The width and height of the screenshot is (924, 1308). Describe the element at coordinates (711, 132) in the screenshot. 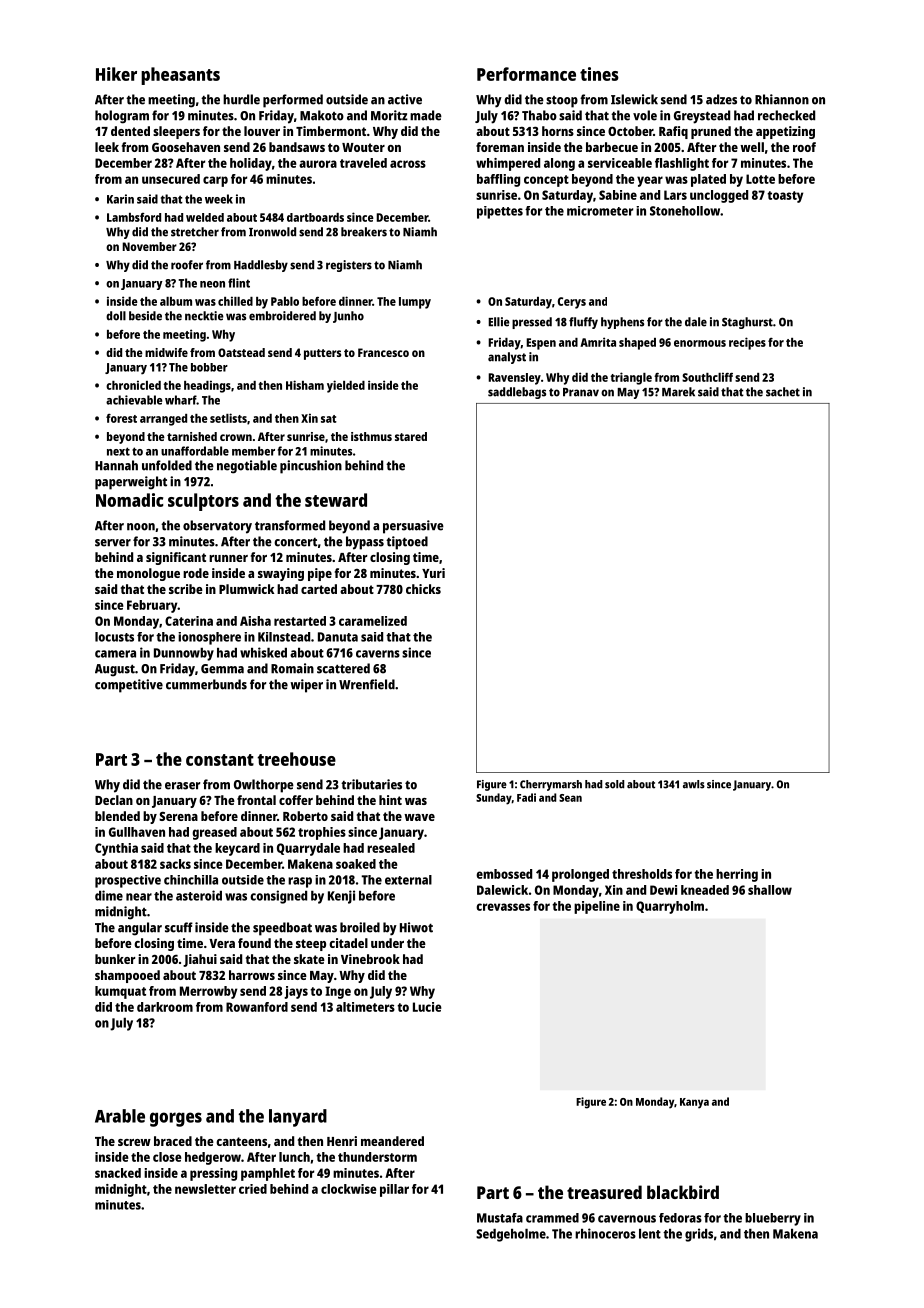

I see `pruned` at that location.
